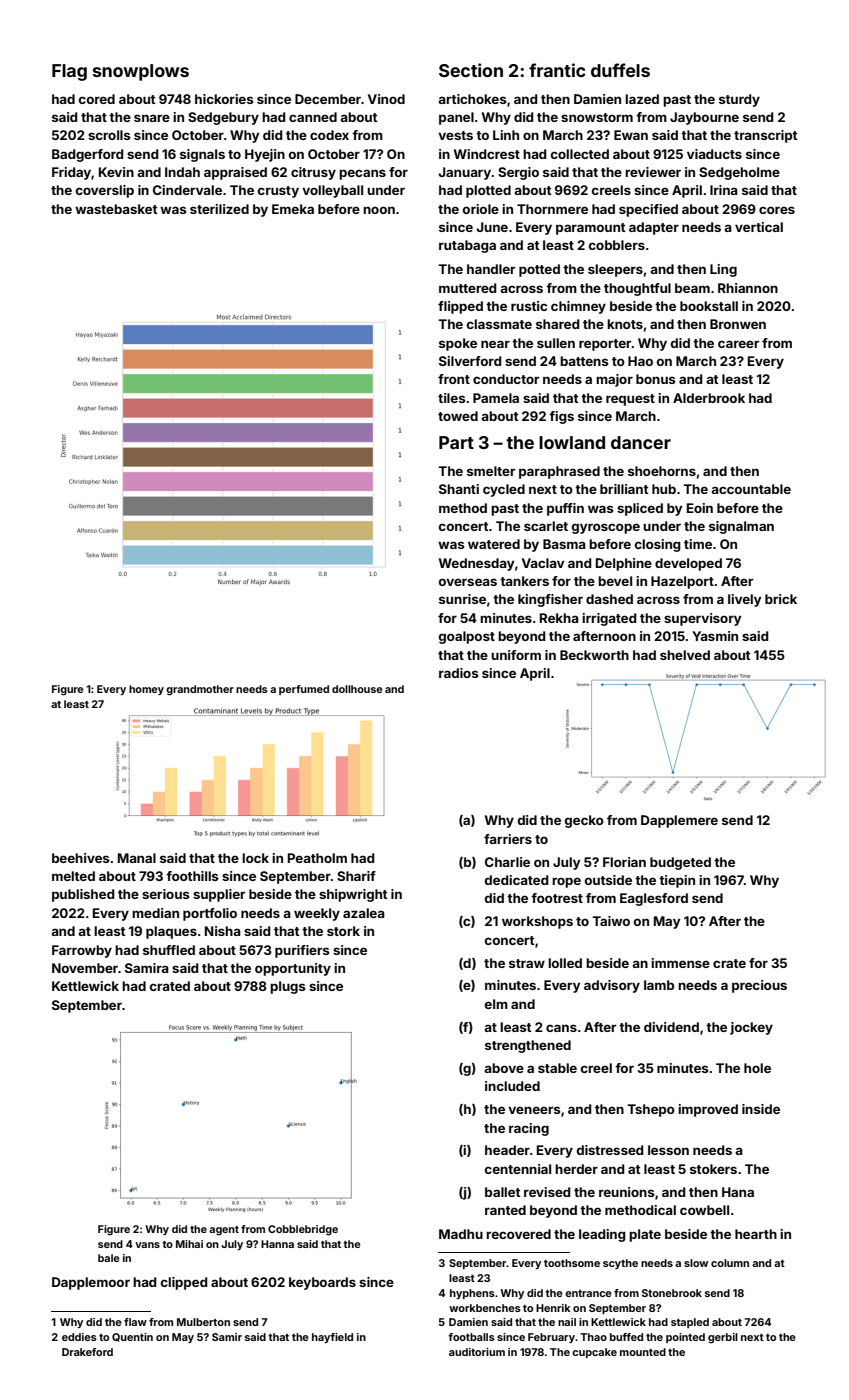 The width and height of the image is (849, 1400). What do you see at coordinates (723, 1338) in the image?
I see `gerbil` at bounding box center [723, 1338].
